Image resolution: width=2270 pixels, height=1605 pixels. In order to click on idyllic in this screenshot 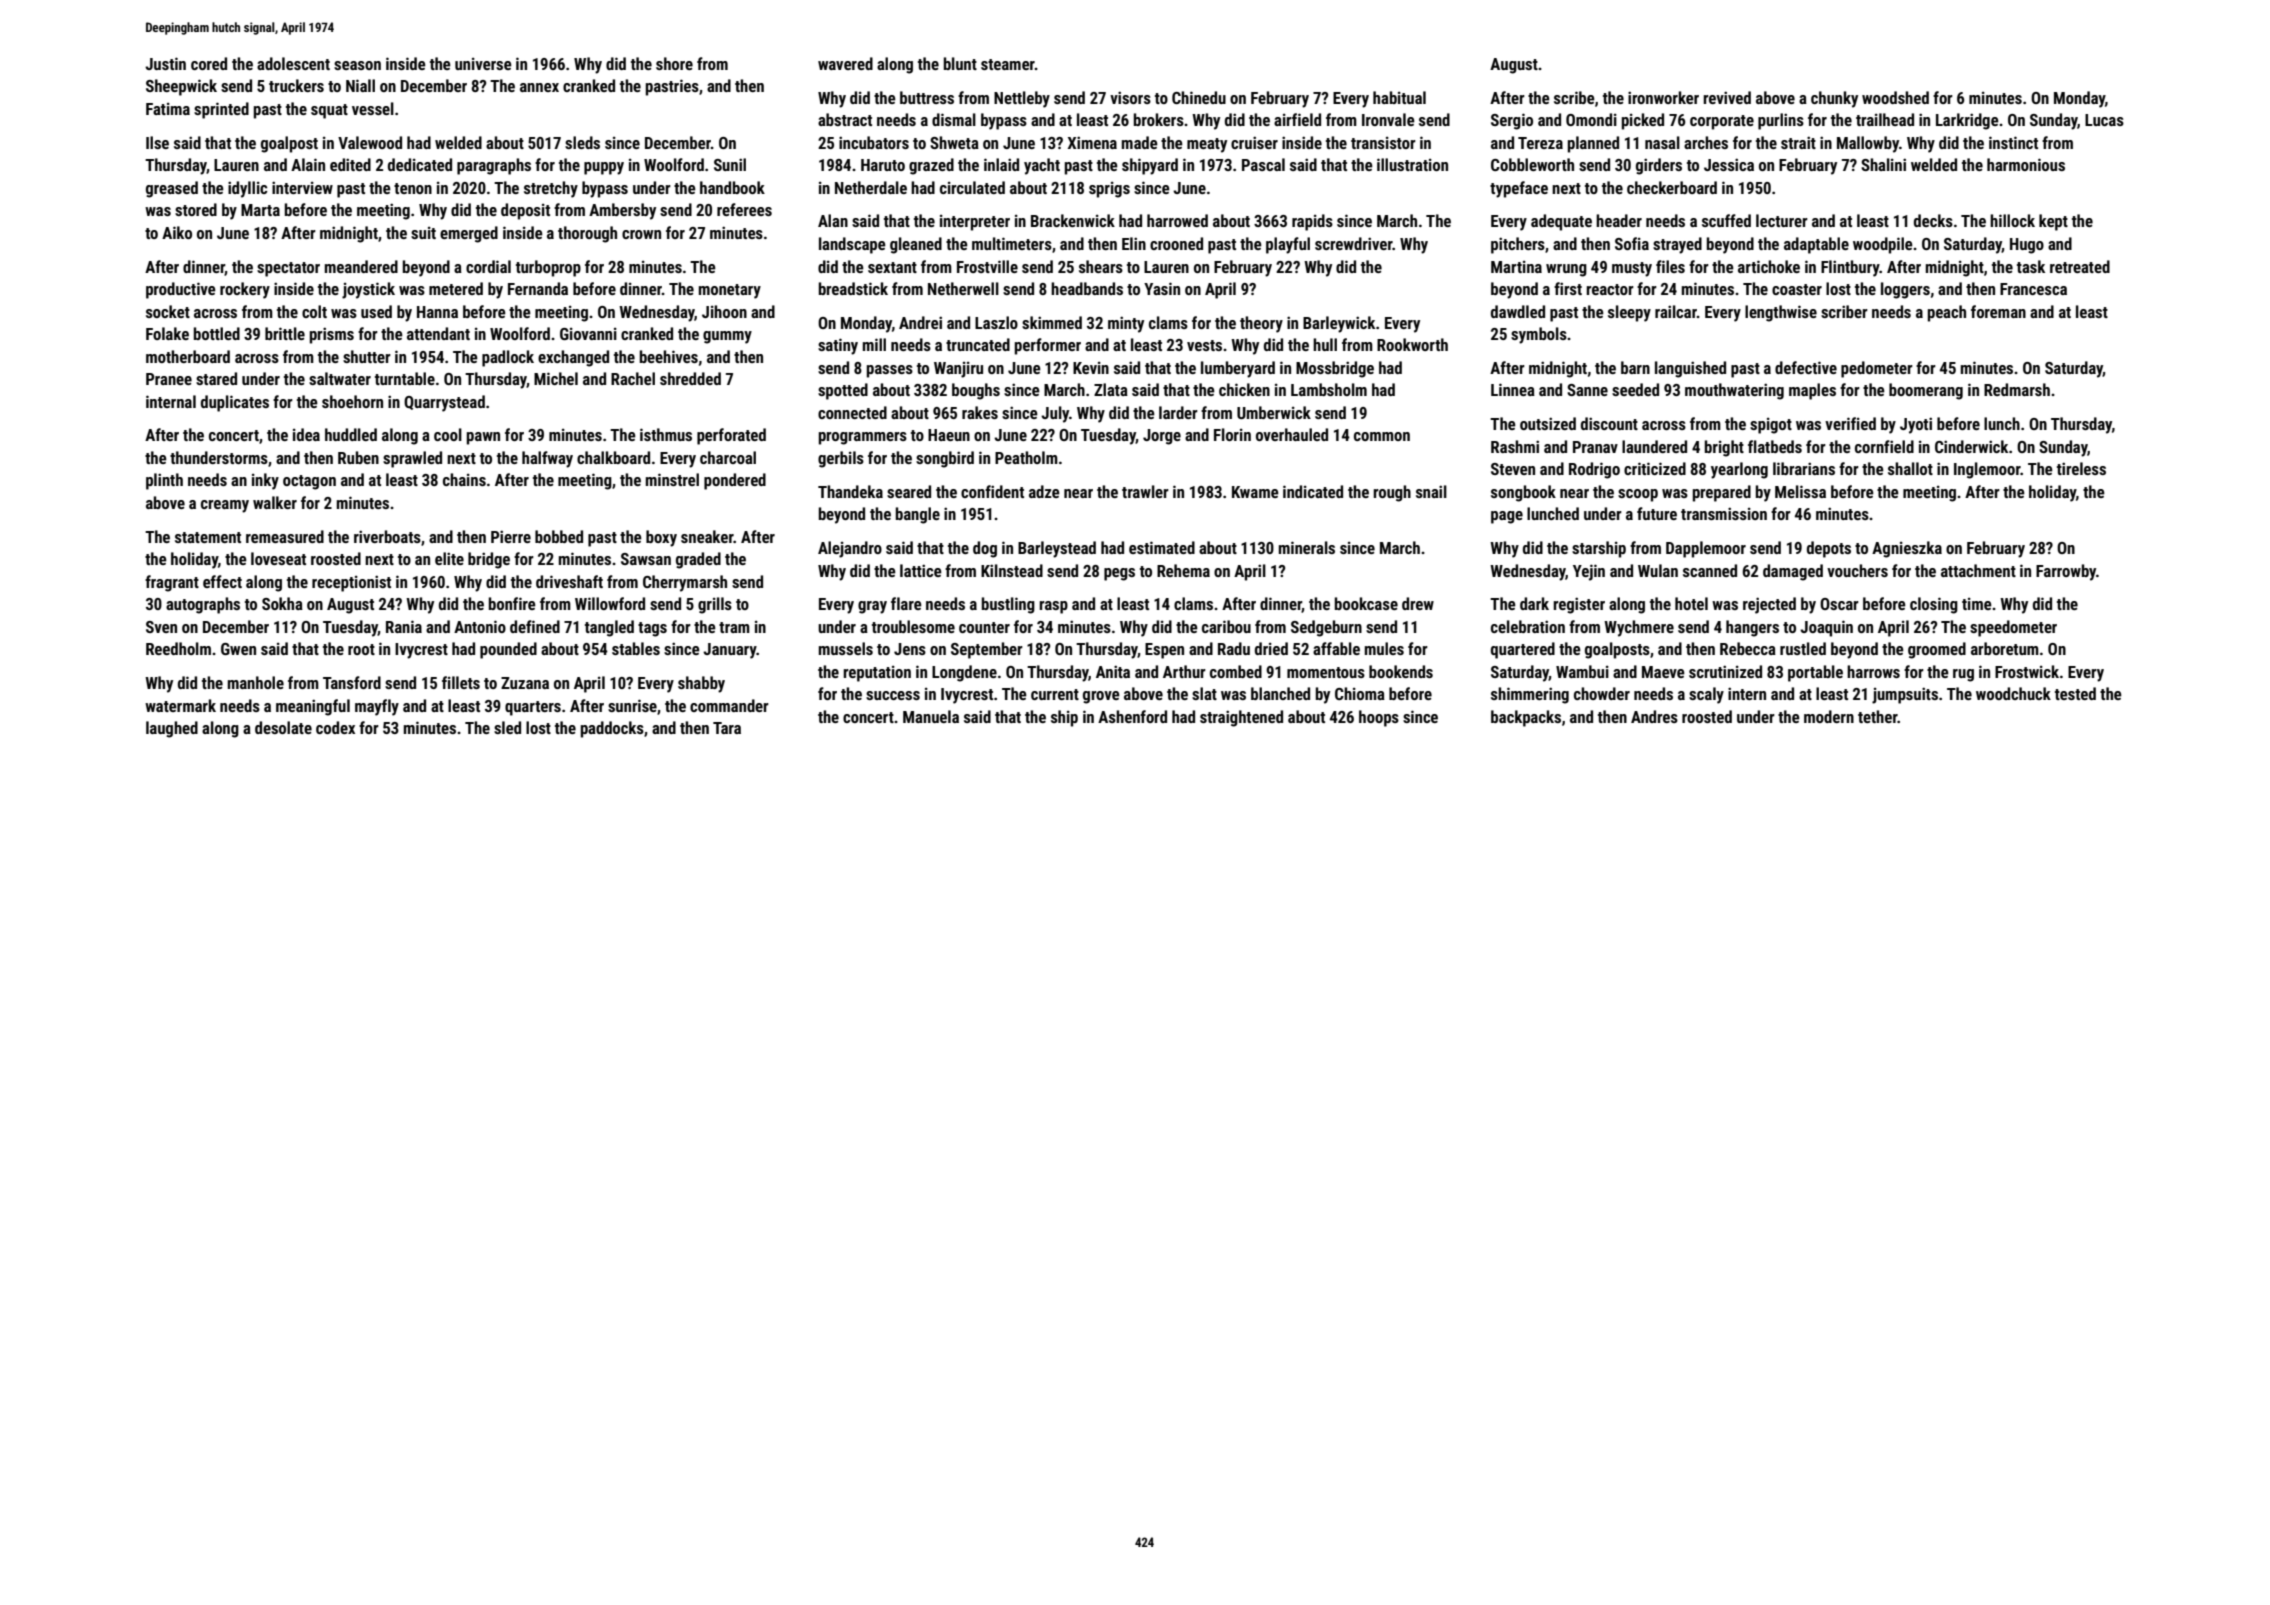, I will do `click(247, 189)`.
